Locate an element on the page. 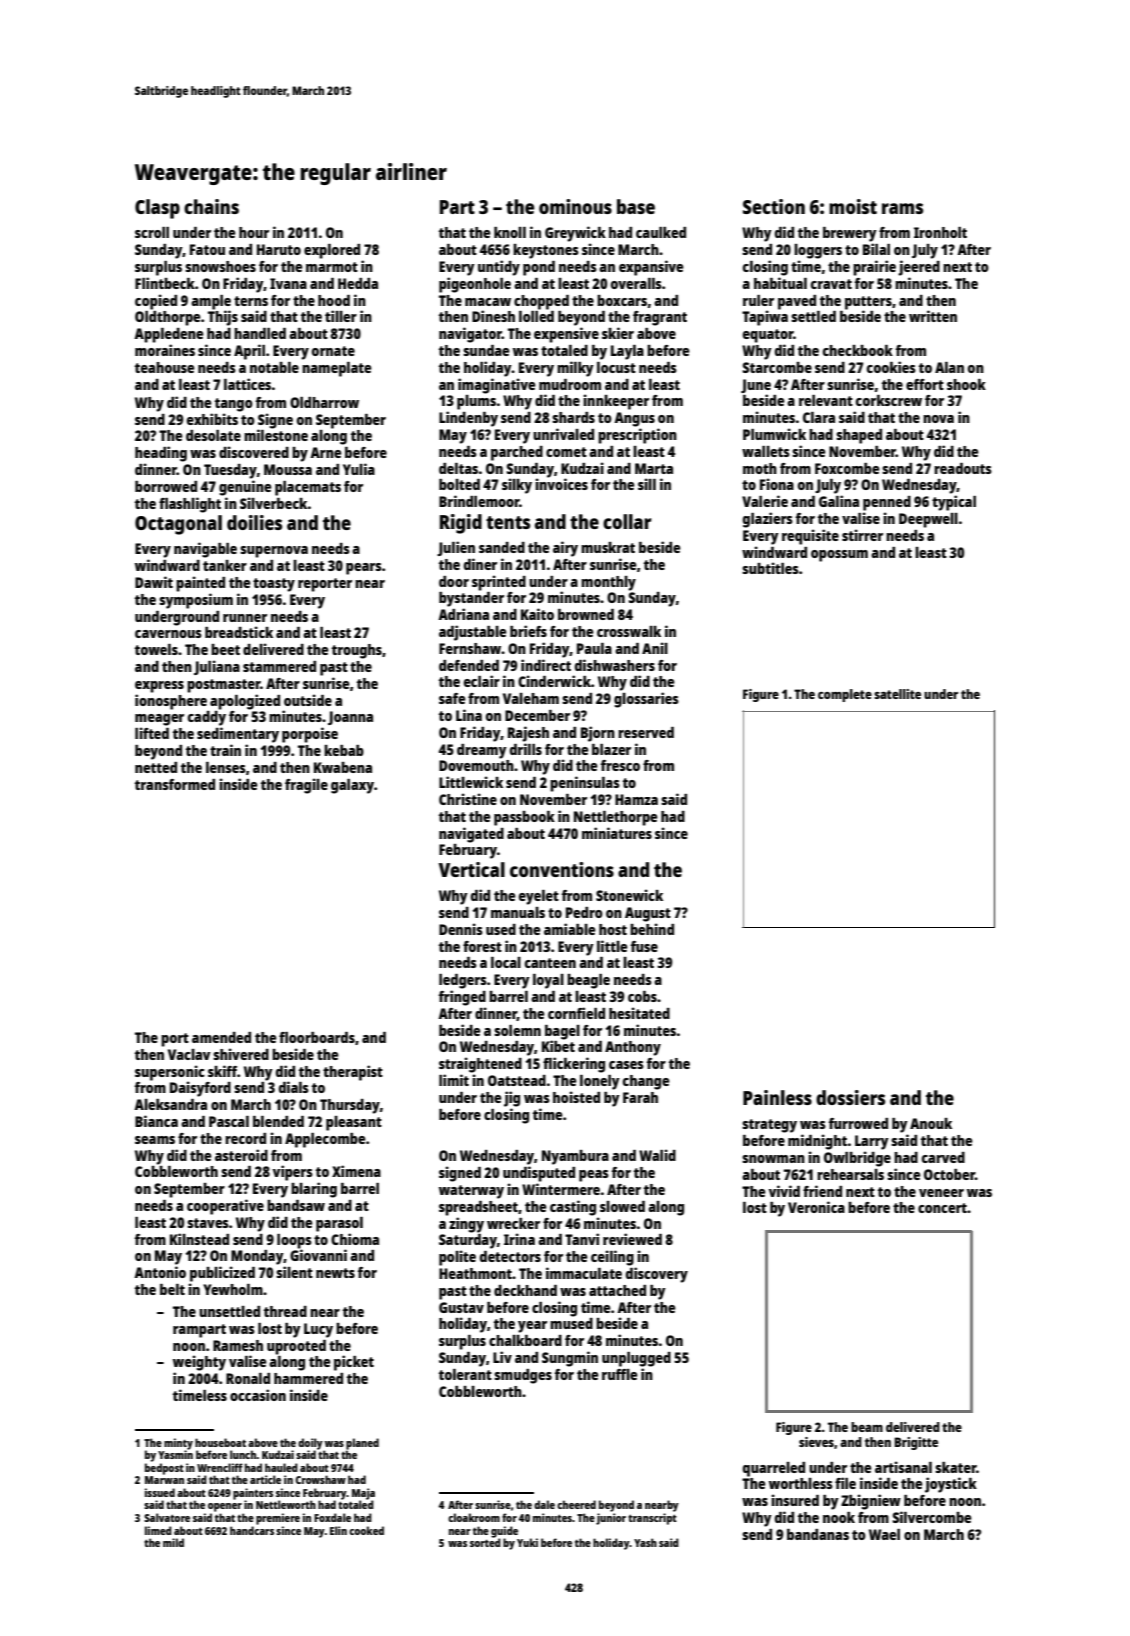 The height and width of the document is (1636, 1130). dossiers is located at coordinates (850, 1097).
